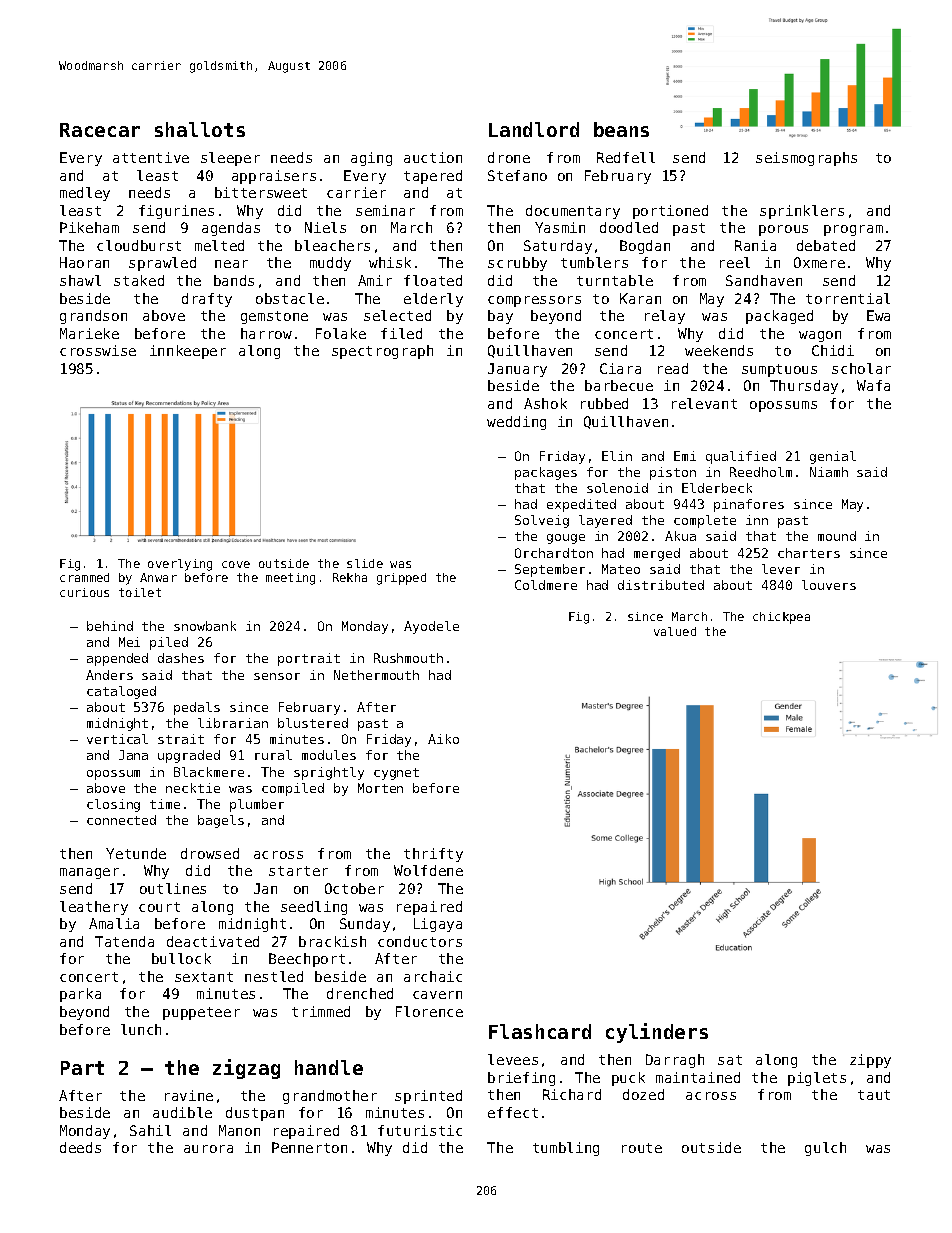 This screenshot has height=1233, width=952. I want to click on shallots, so click(200, 129).
